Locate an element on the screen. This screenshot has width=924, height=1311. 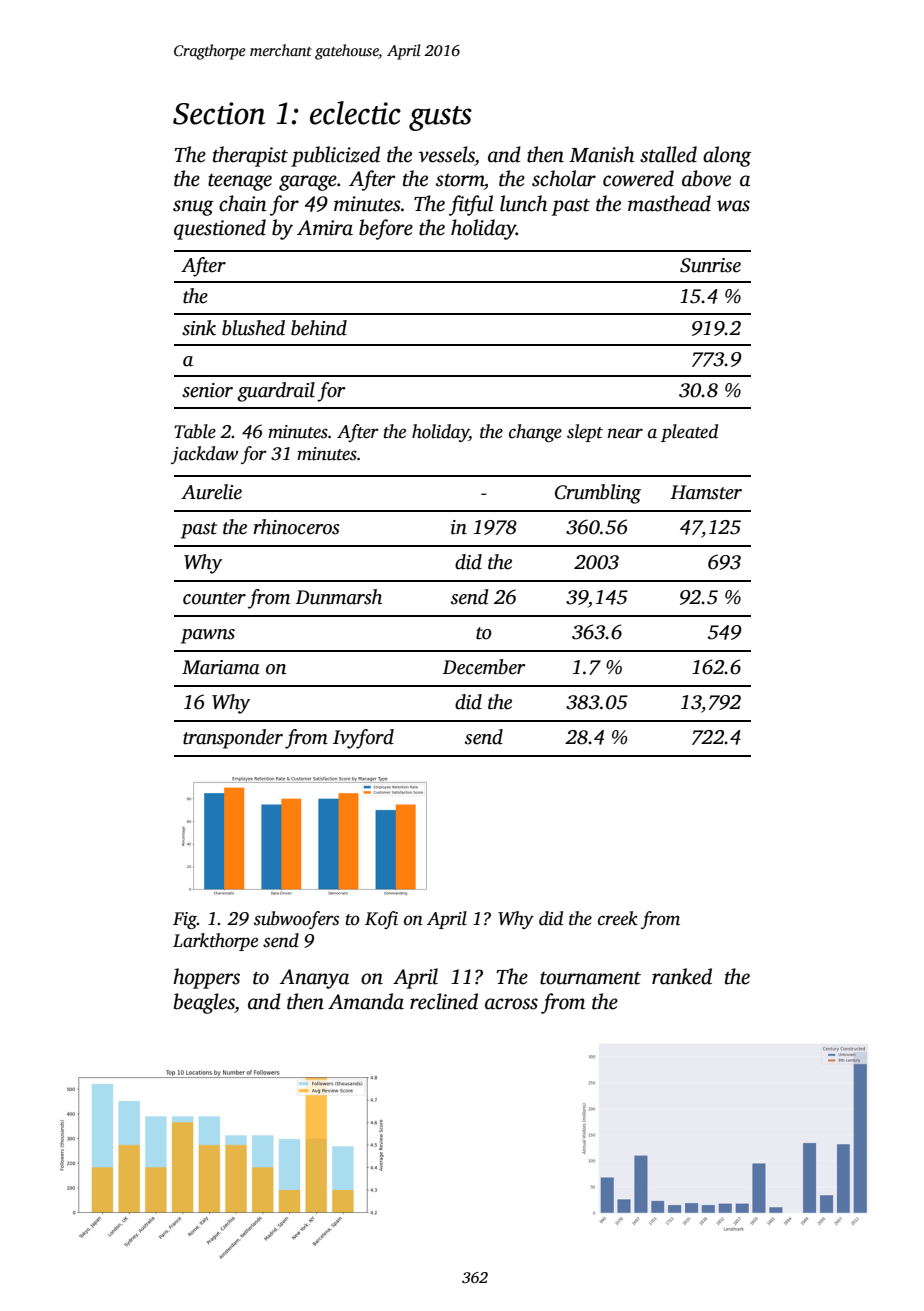
Hamster is located at coordinates (706, 492).
